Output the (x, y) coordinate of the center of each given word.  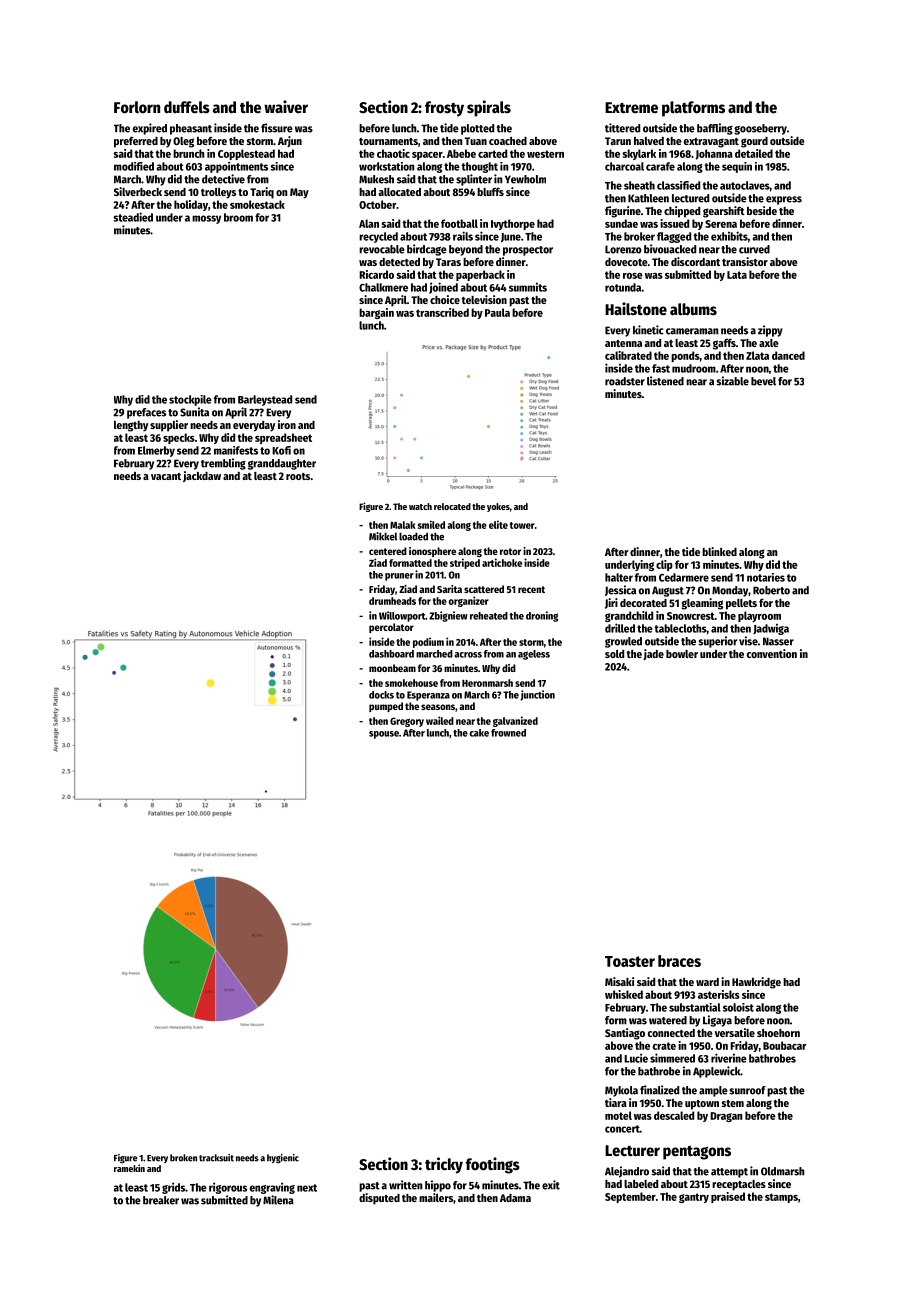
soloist (738, 1007)
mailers (436, 1197)
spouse (384, 735)
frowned (508, 733)
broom (238, 217)
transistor (745, 261)
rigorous (228, 1188)
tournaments (388, 141)
